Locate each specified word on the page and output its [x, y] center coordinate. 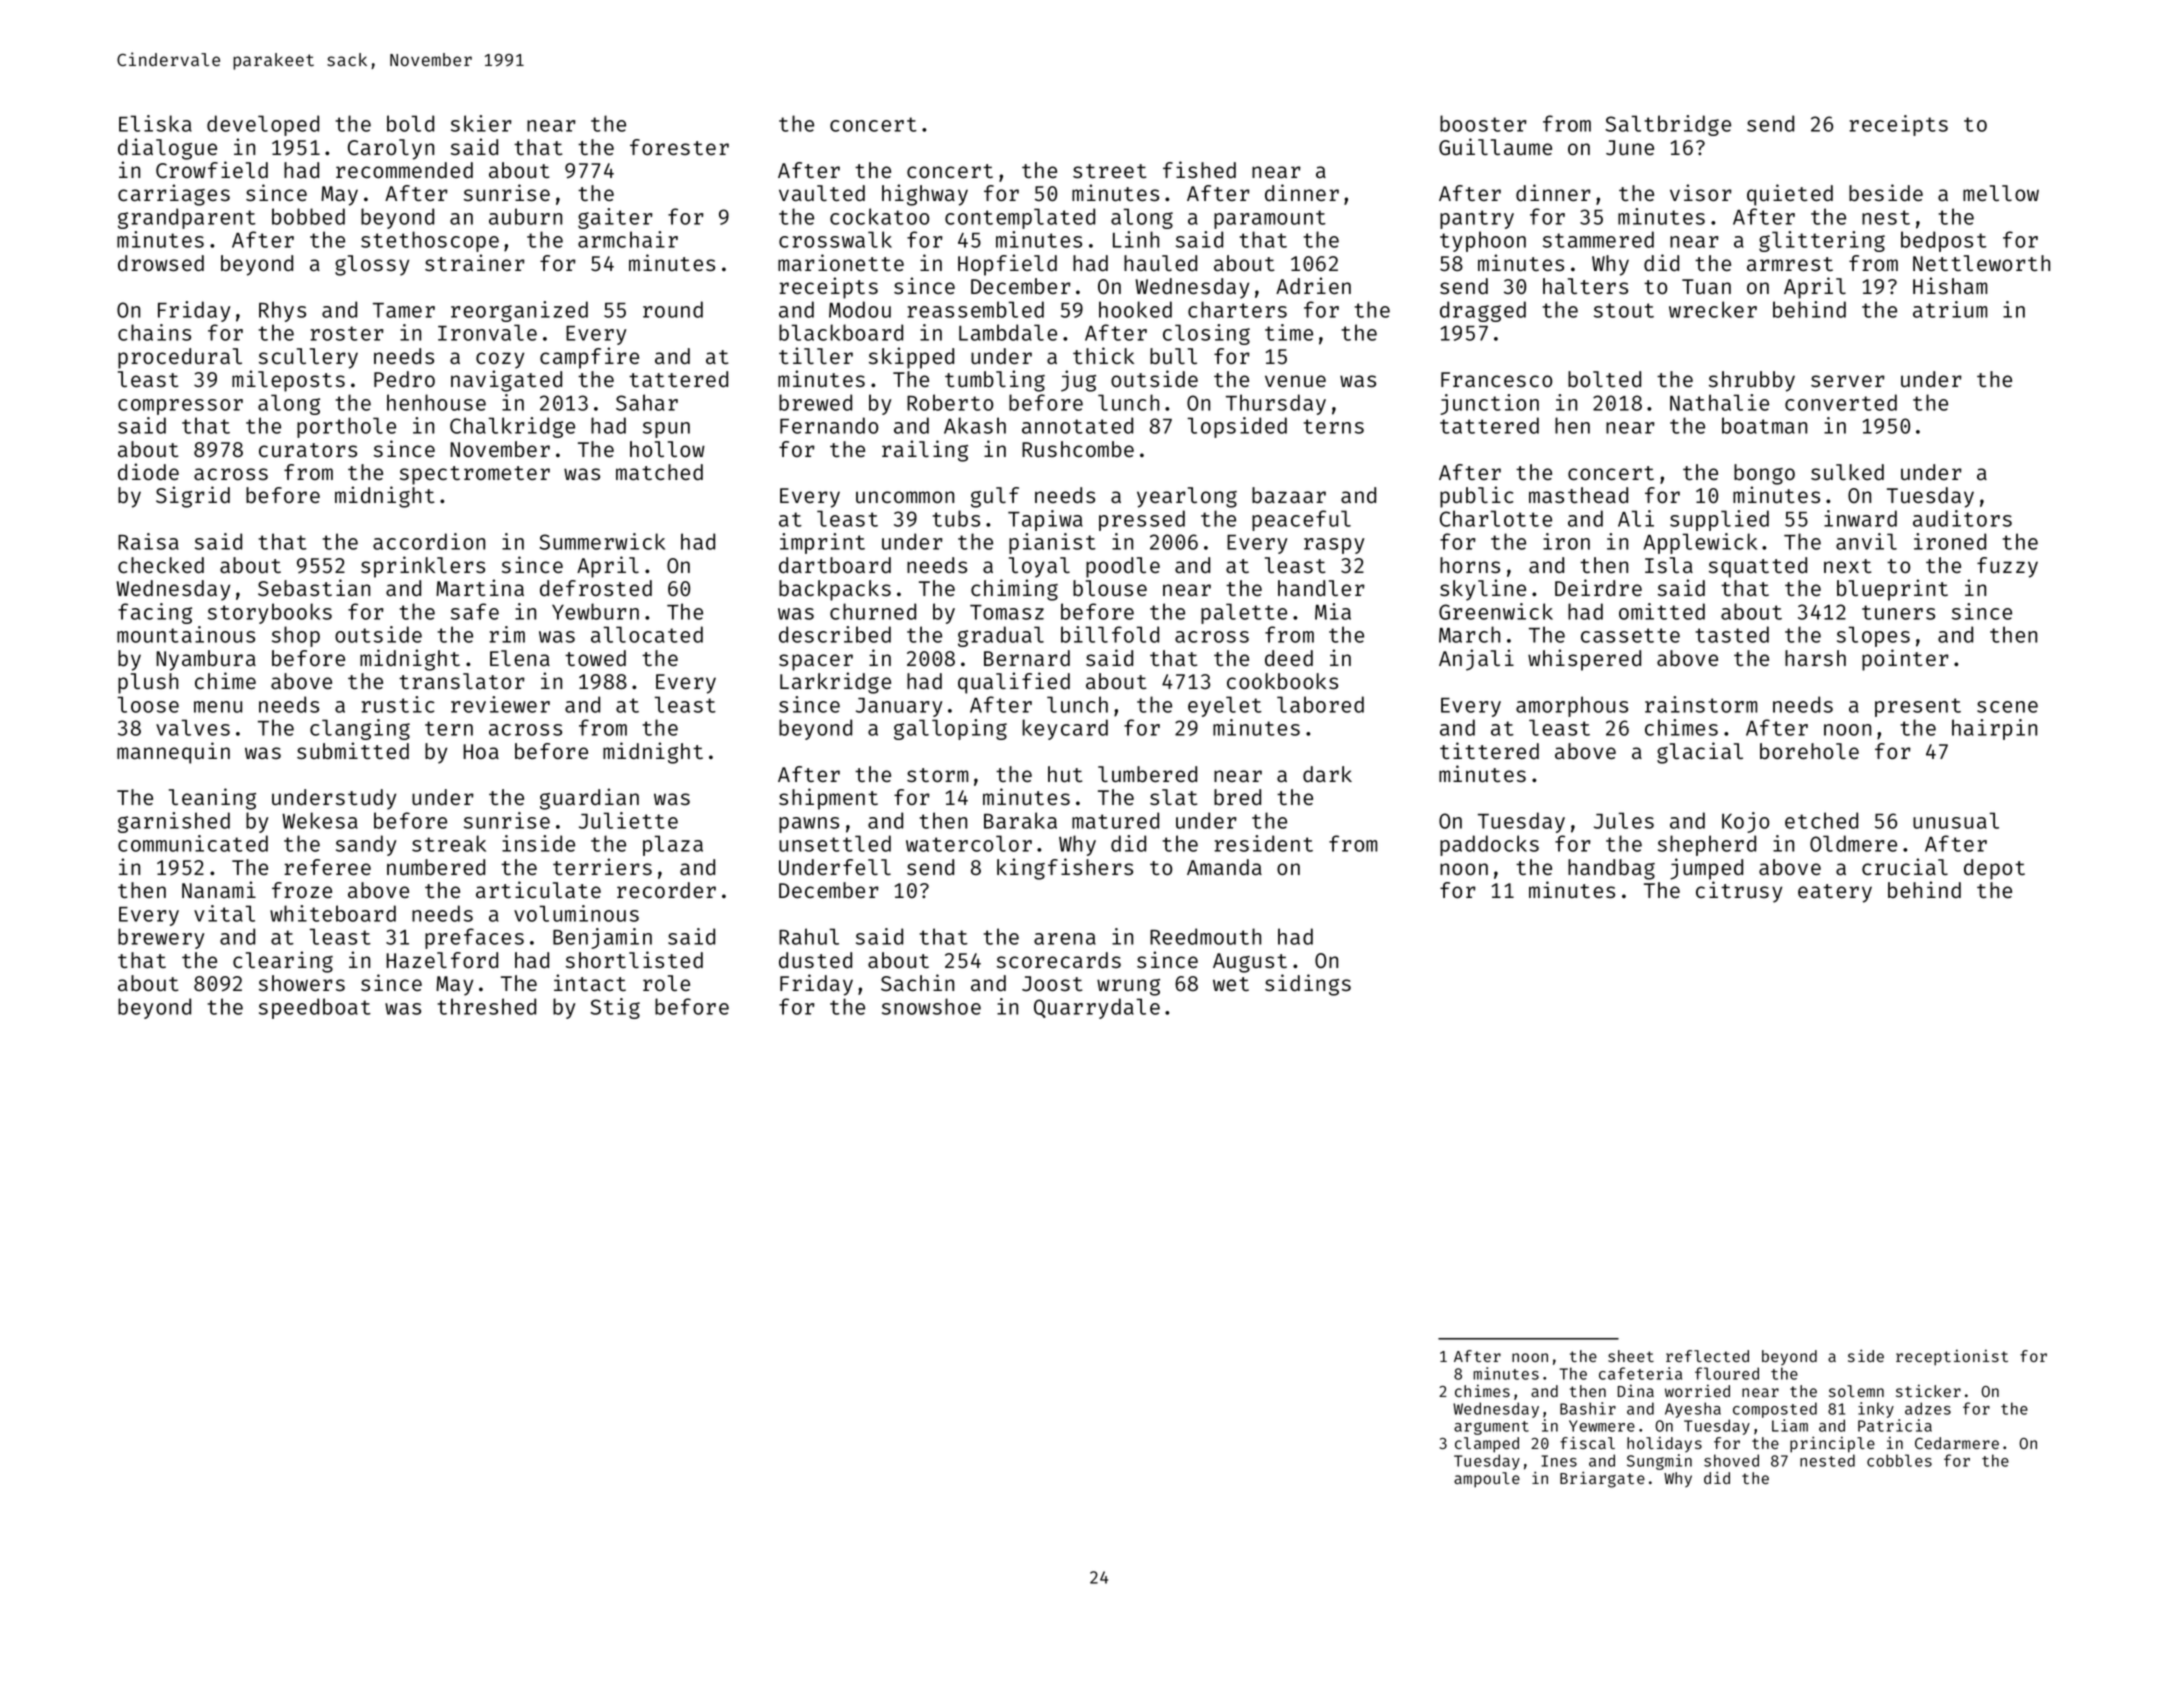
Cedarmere [1957, 1443]
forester [679, 147]
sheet [1631, 1356]
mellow [2001, 193]
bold [410, 123]
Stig [615, 1008]
